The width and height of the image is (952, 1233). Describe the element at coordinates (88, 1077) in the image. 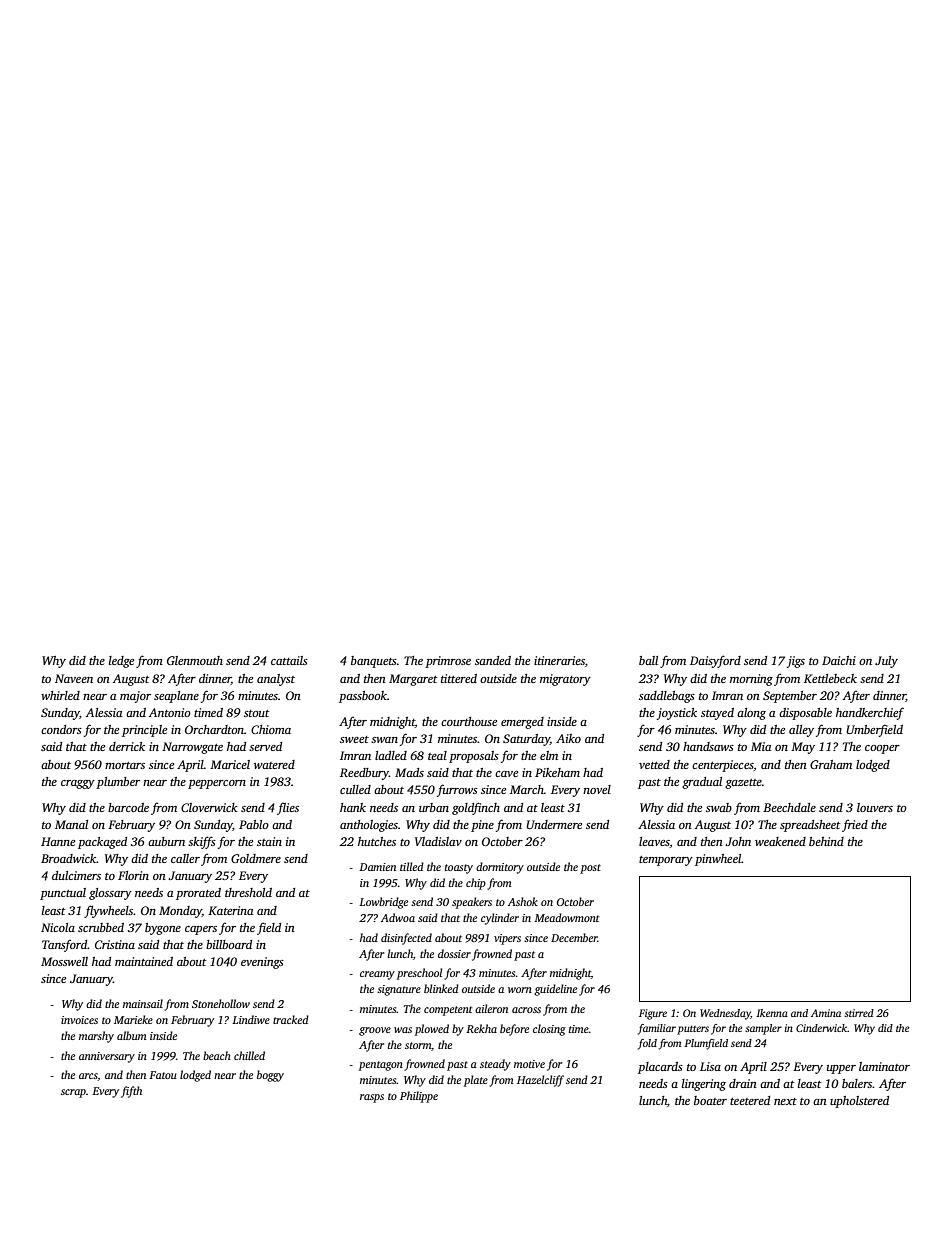

I see `arcs` at that location.
